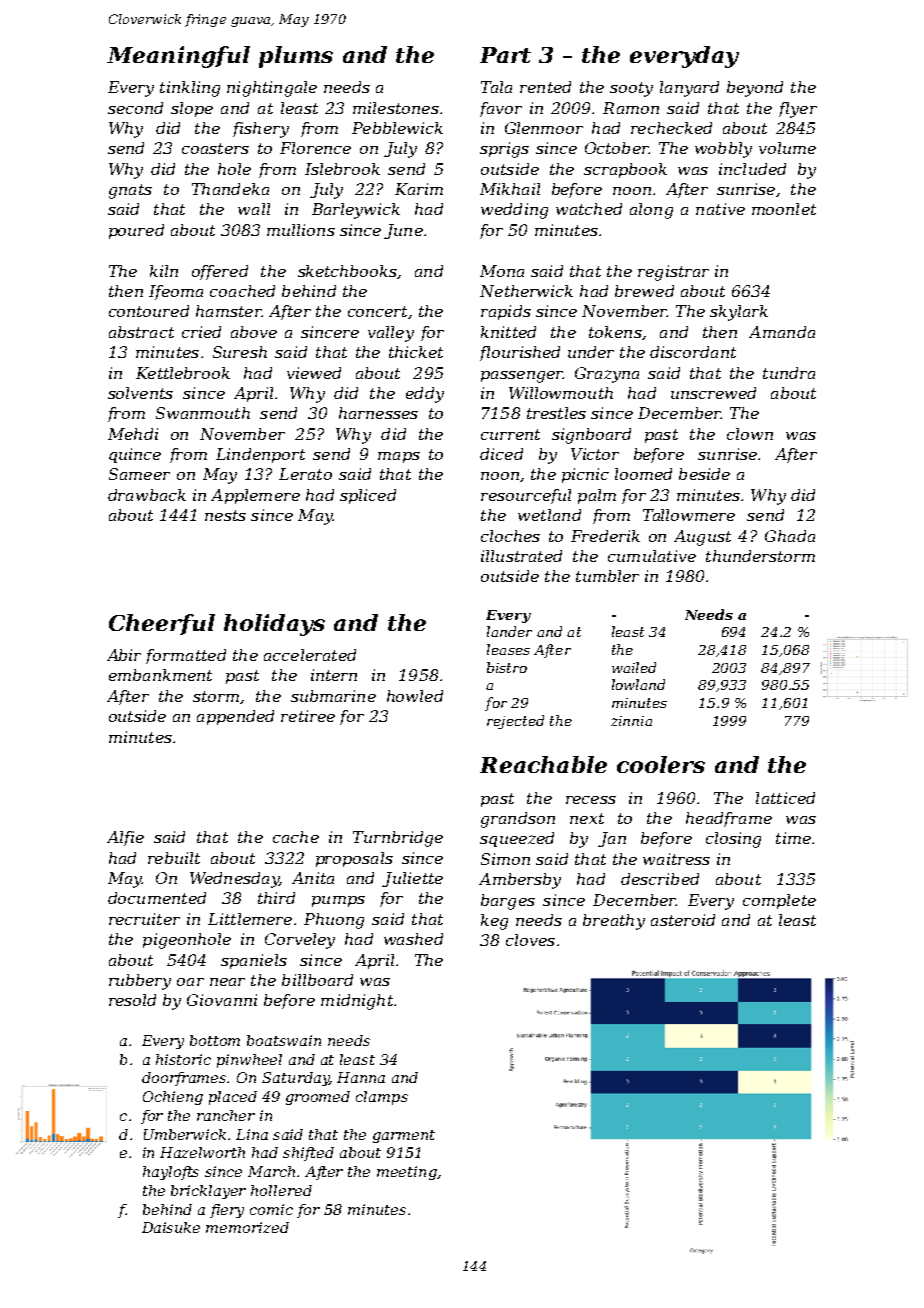  Describe the element at coordinates (135, 455) in the page. I see `quince` at that location.
